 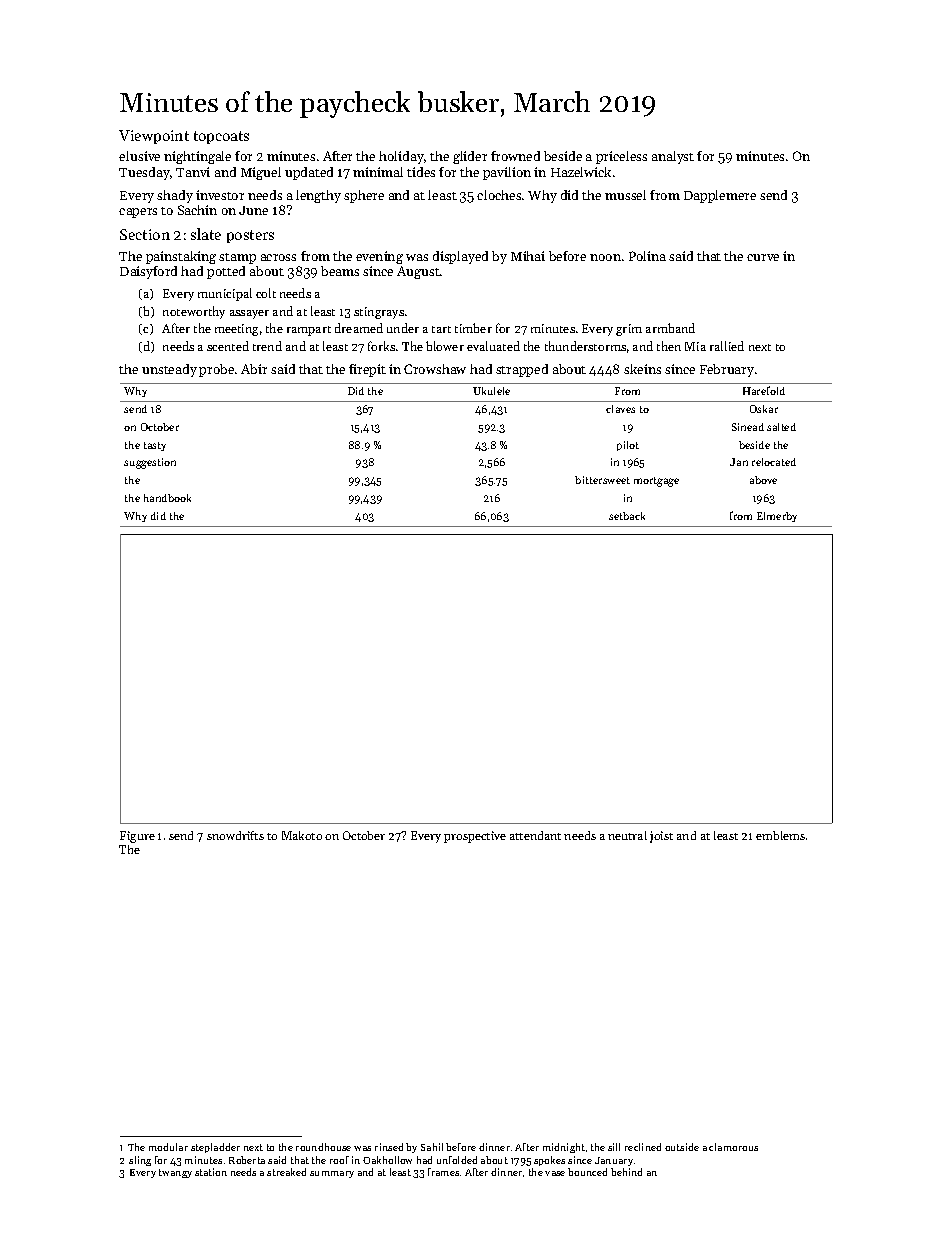 I want to click on summary, so click(x=332, y=1174).
